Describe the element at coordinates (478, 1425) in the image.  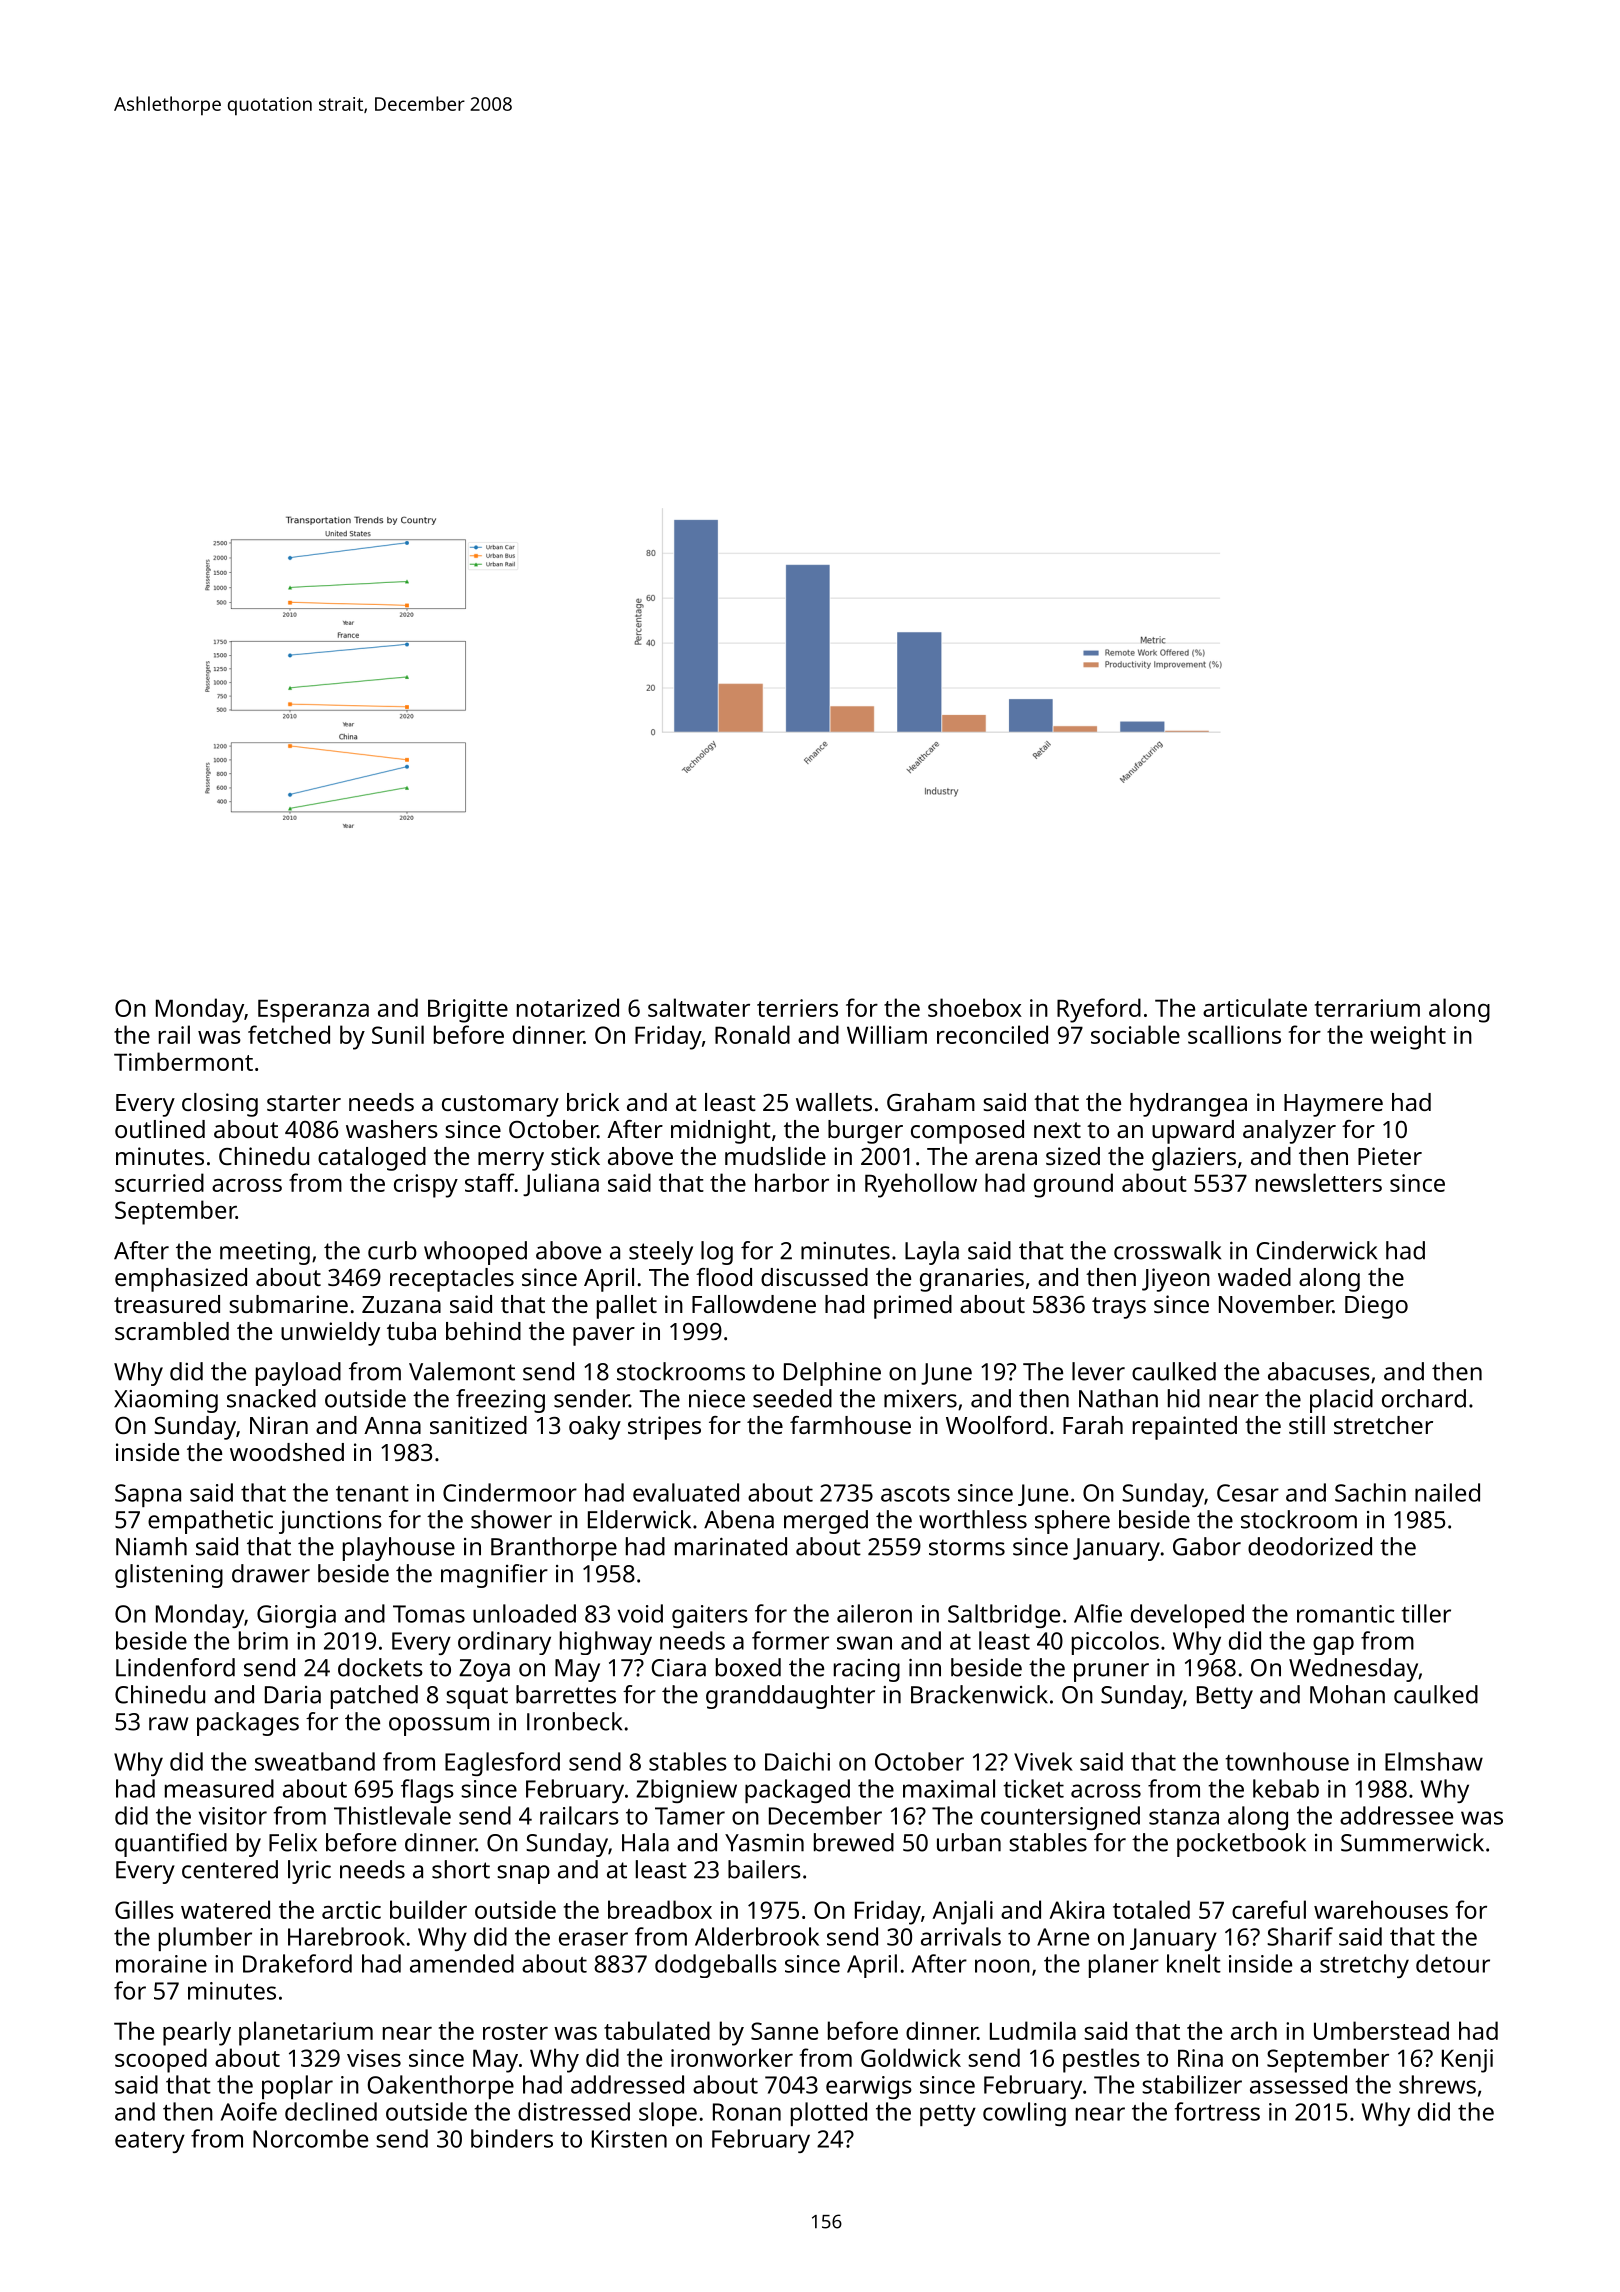
I see `sanitized` at that location.
